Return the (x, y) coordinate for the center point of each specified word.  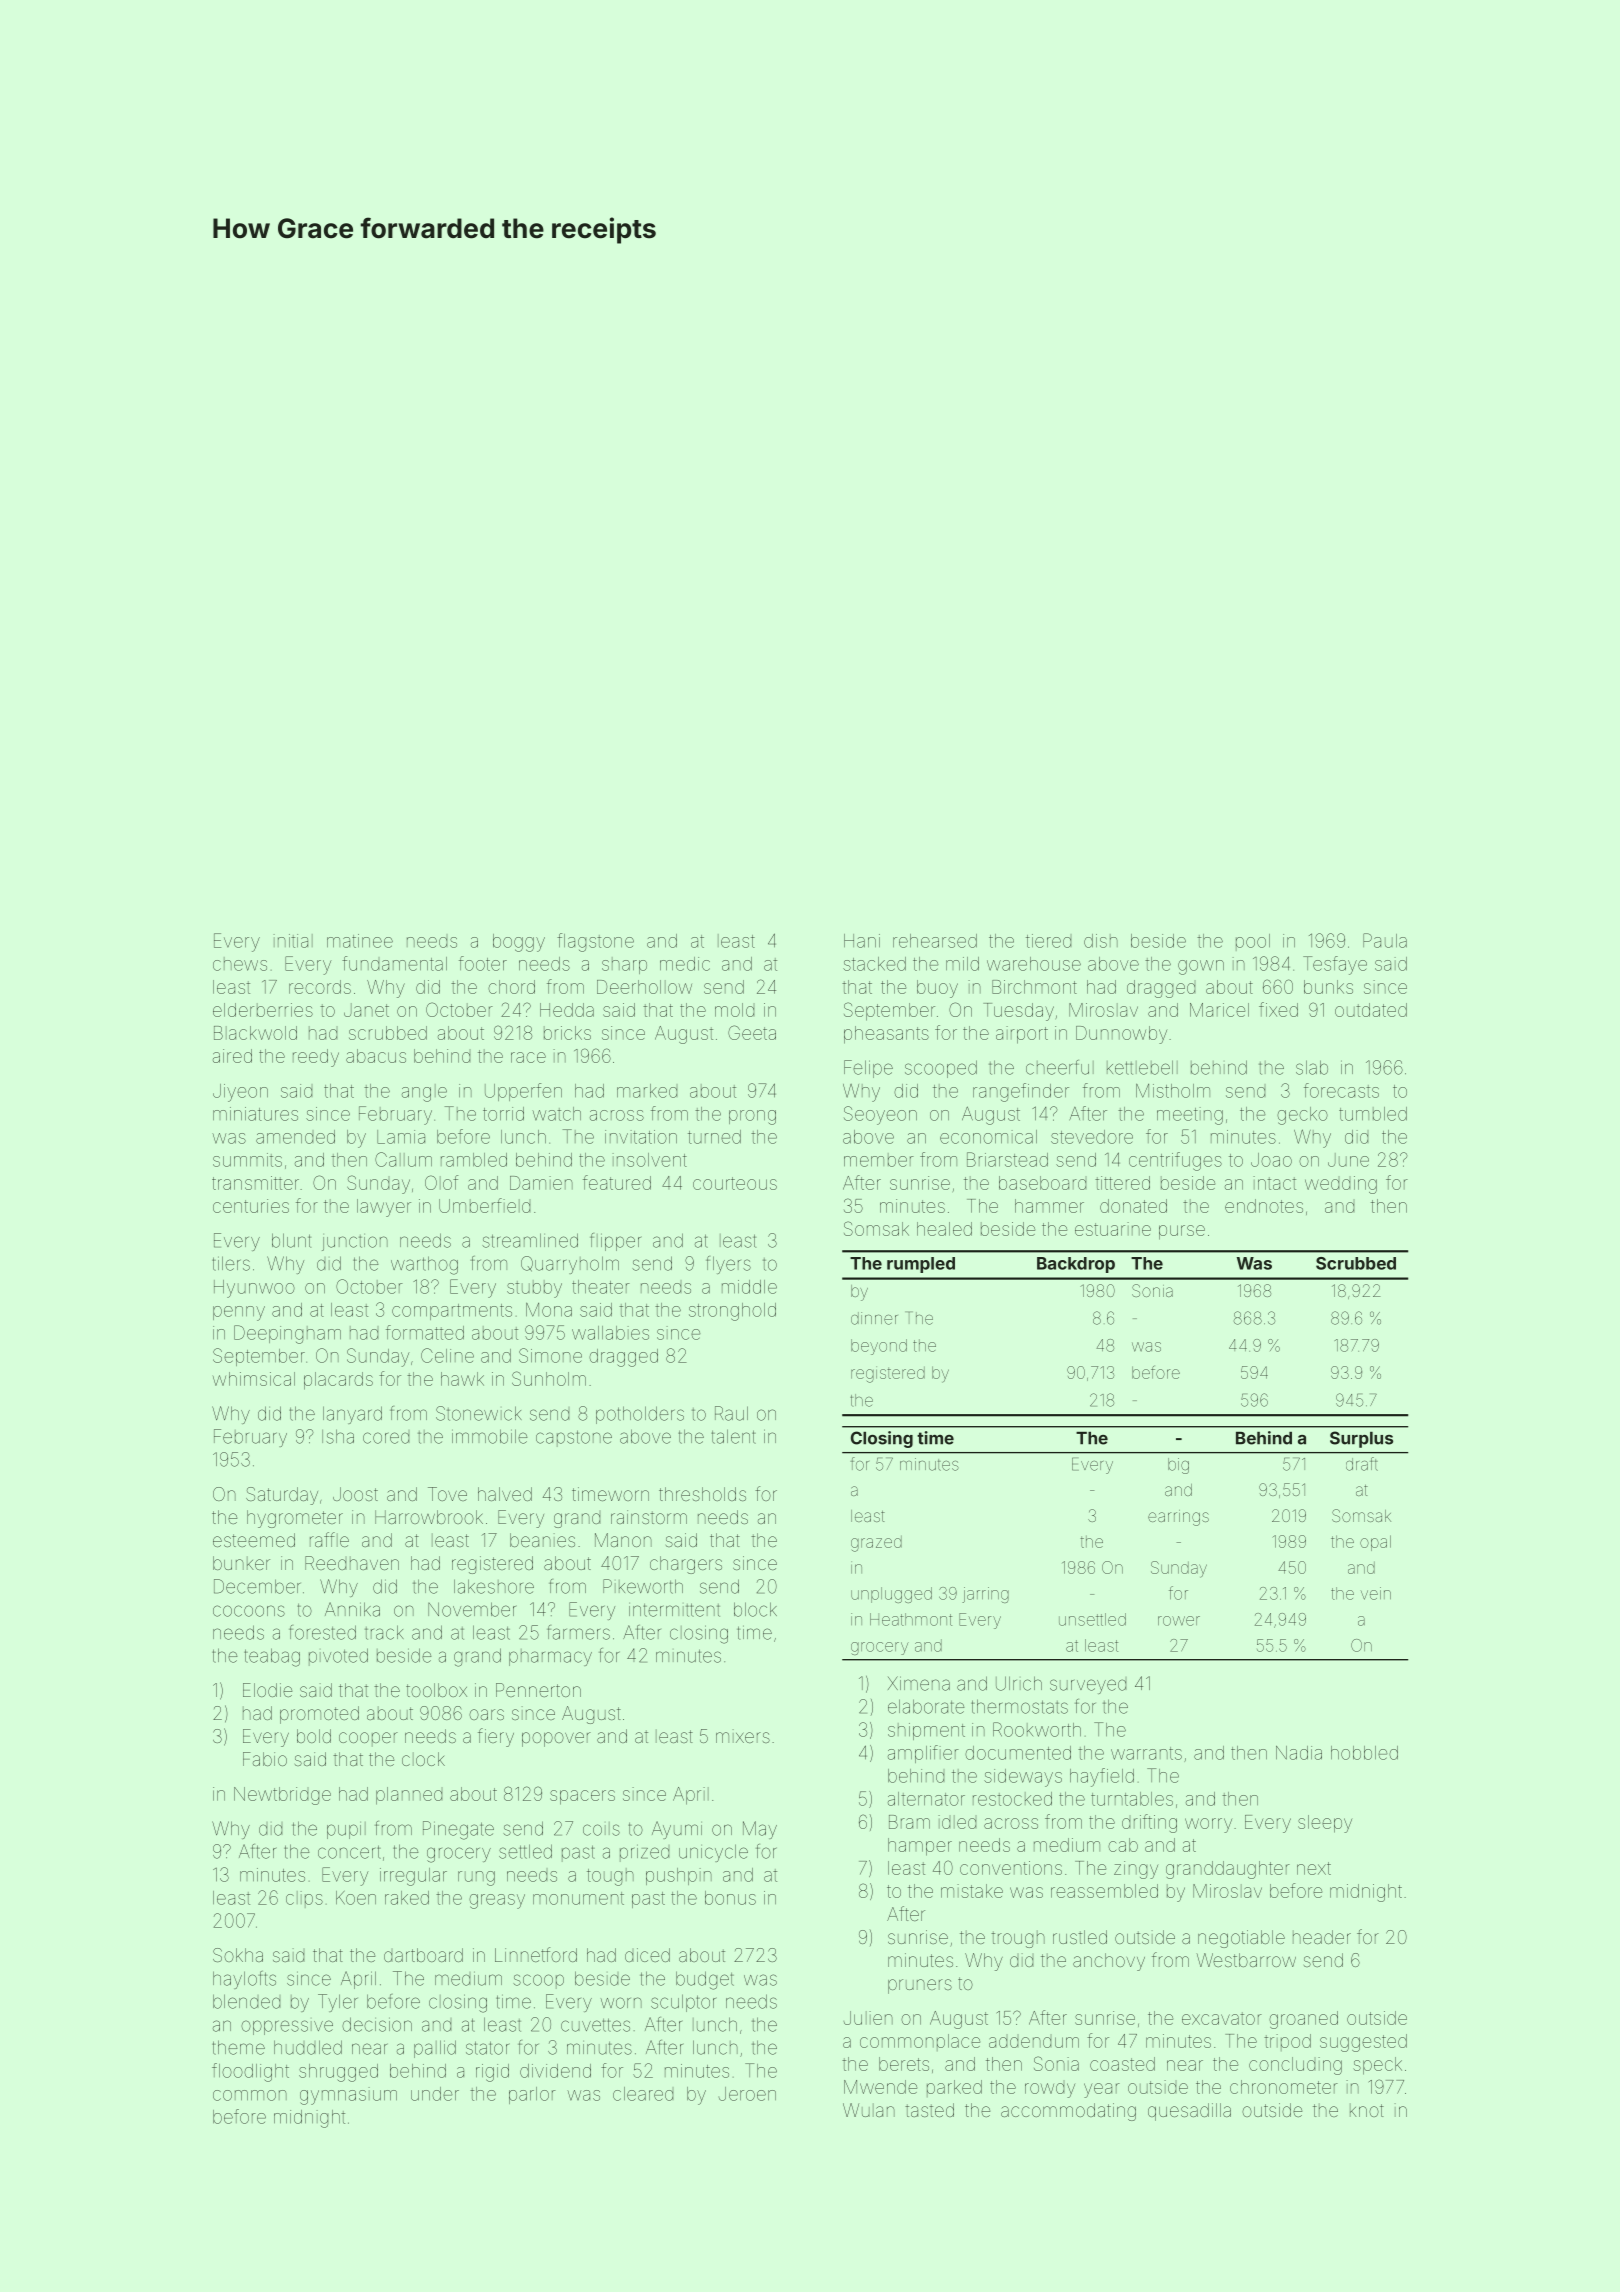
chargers (686, 1565)
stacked (874, 964)
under (435, 2094)
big (1178, 1466)
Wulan (869, 2110)
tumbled (1373, 1114)
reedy (316, 1058)
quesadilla (1189, 2112)
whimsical (254, 1379)
